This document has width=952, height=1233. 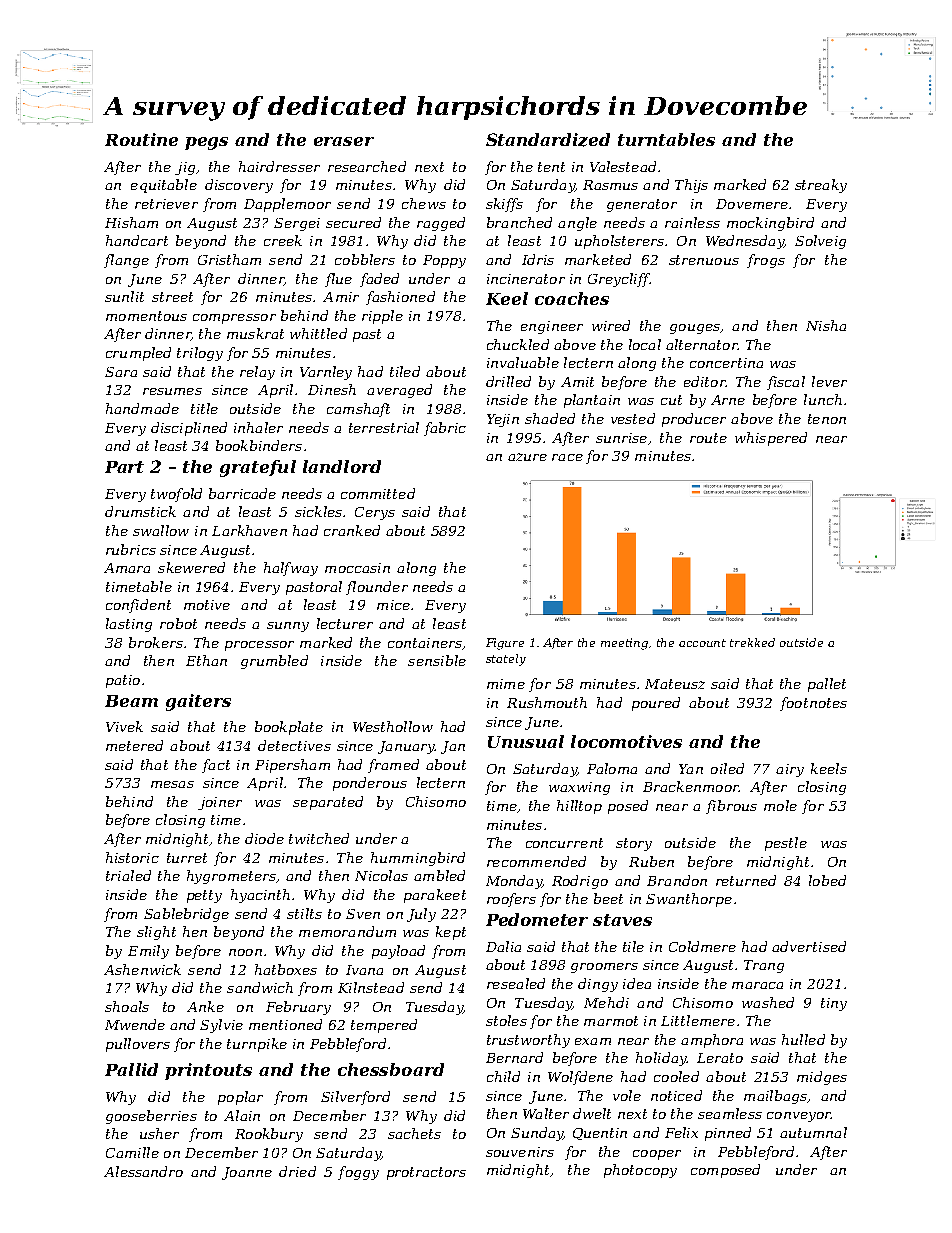 What do you see at coordinates (548, 140) in the document?
I see `Standardized` at bounding box center [548, 140].
